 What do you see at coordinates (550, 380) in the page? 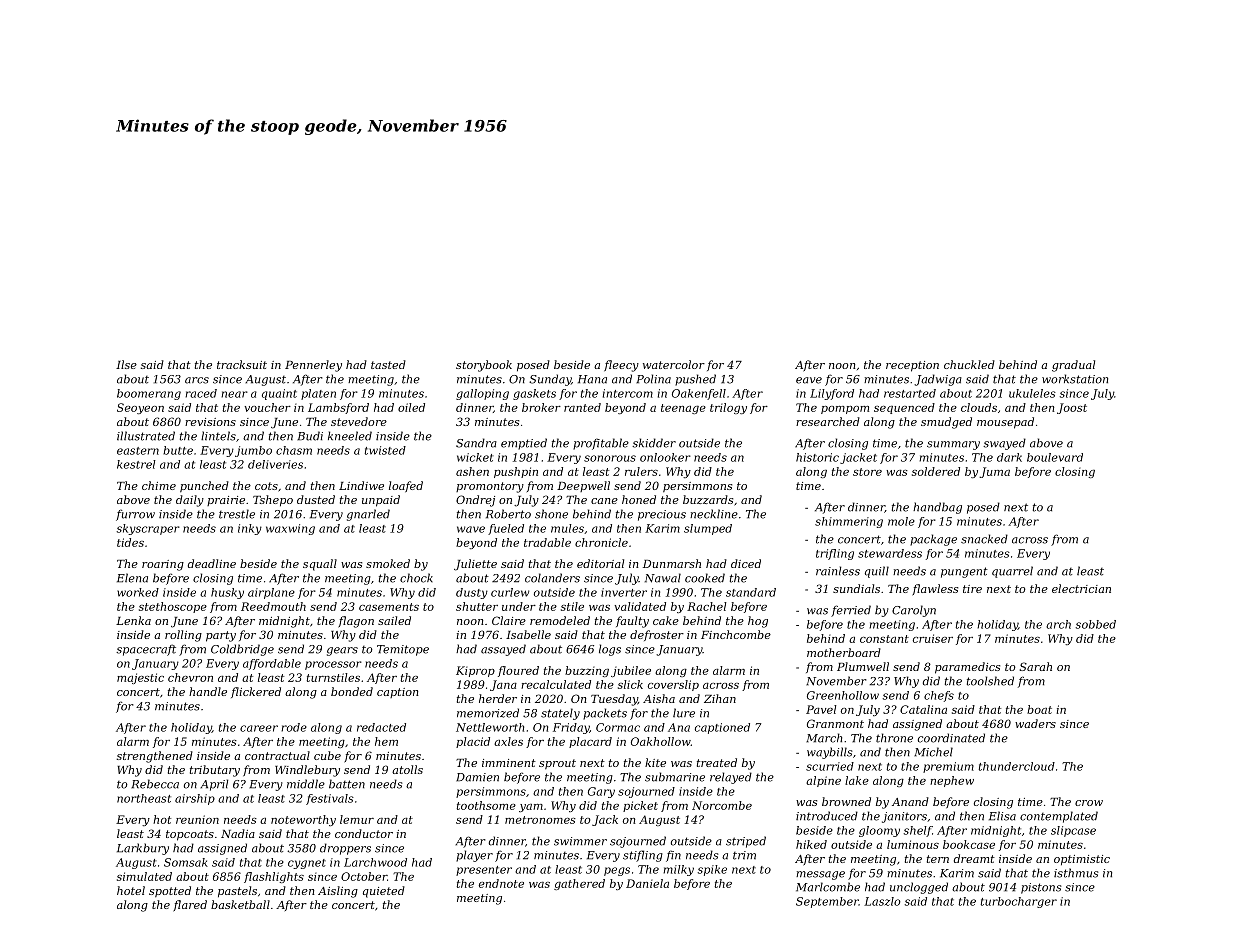
I see `Sunday` at bounding box center [550, 380].
